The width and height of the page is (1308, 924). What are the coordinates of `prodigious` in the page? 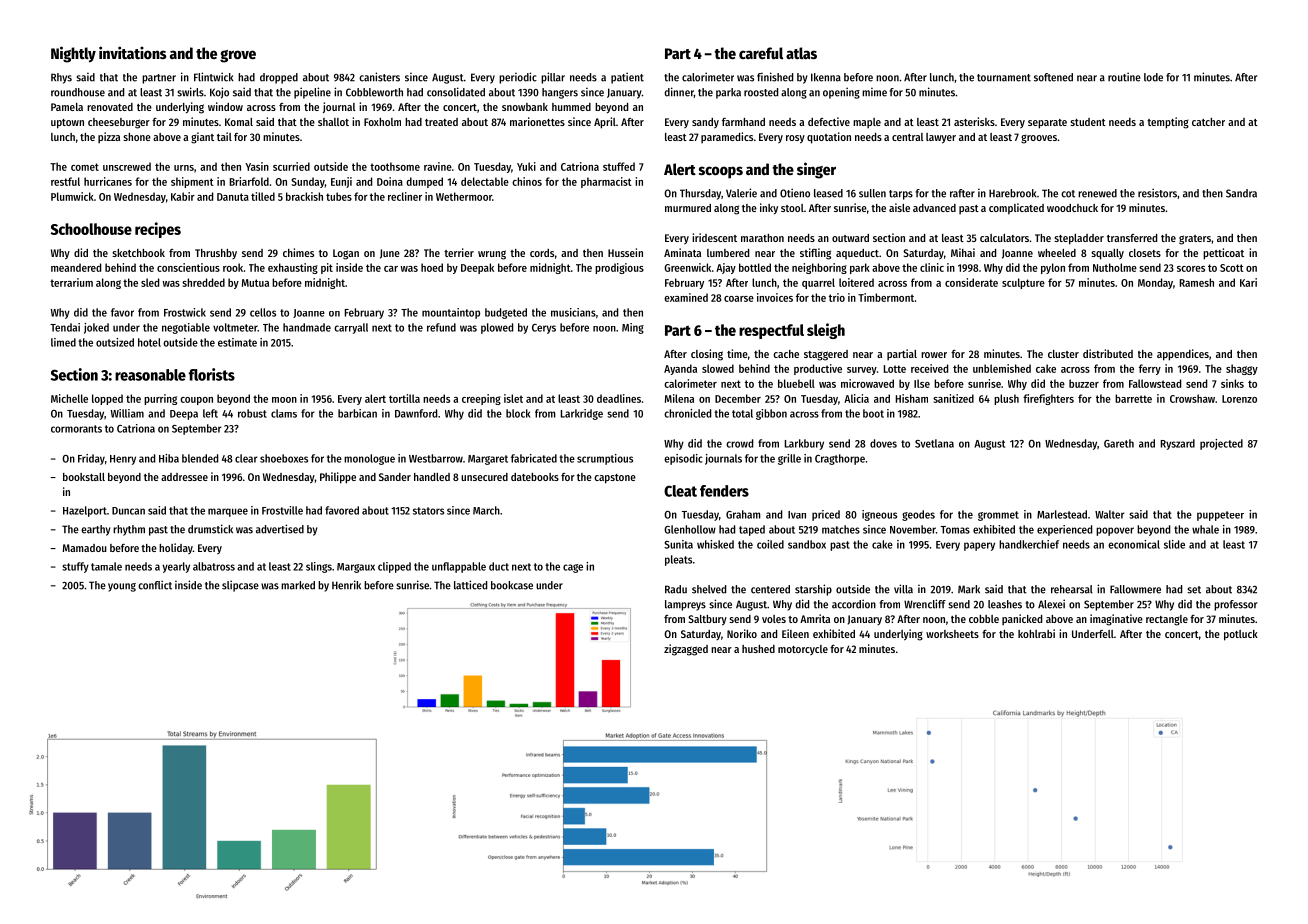 It's located at (619, 268).
